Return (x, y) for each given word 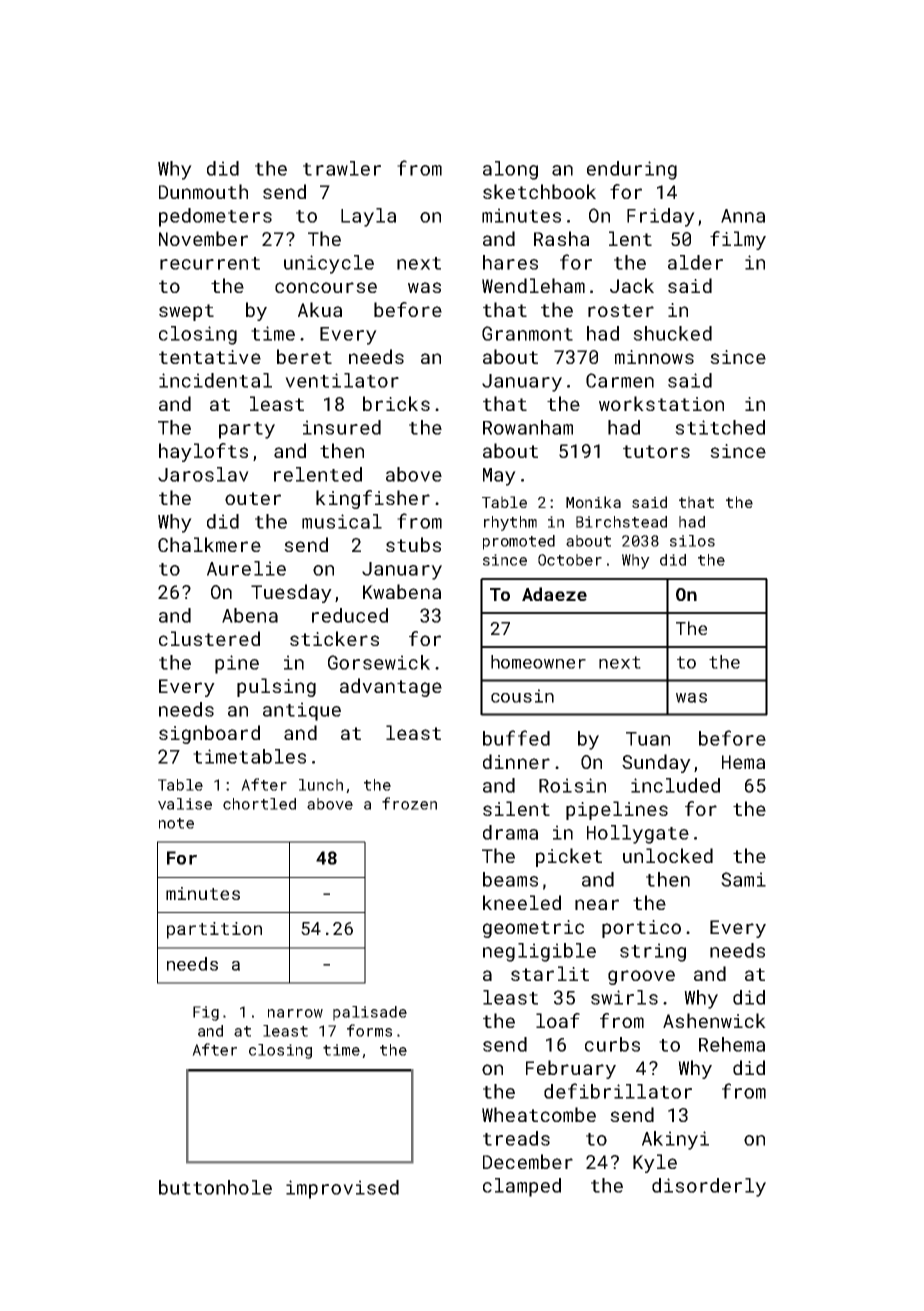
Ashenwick (714, 1020)
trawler (342, 168)
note (176, 823)
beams (510, 879)
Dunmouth (203, 191)
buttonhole (215, 1187)
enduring (632, 170)
